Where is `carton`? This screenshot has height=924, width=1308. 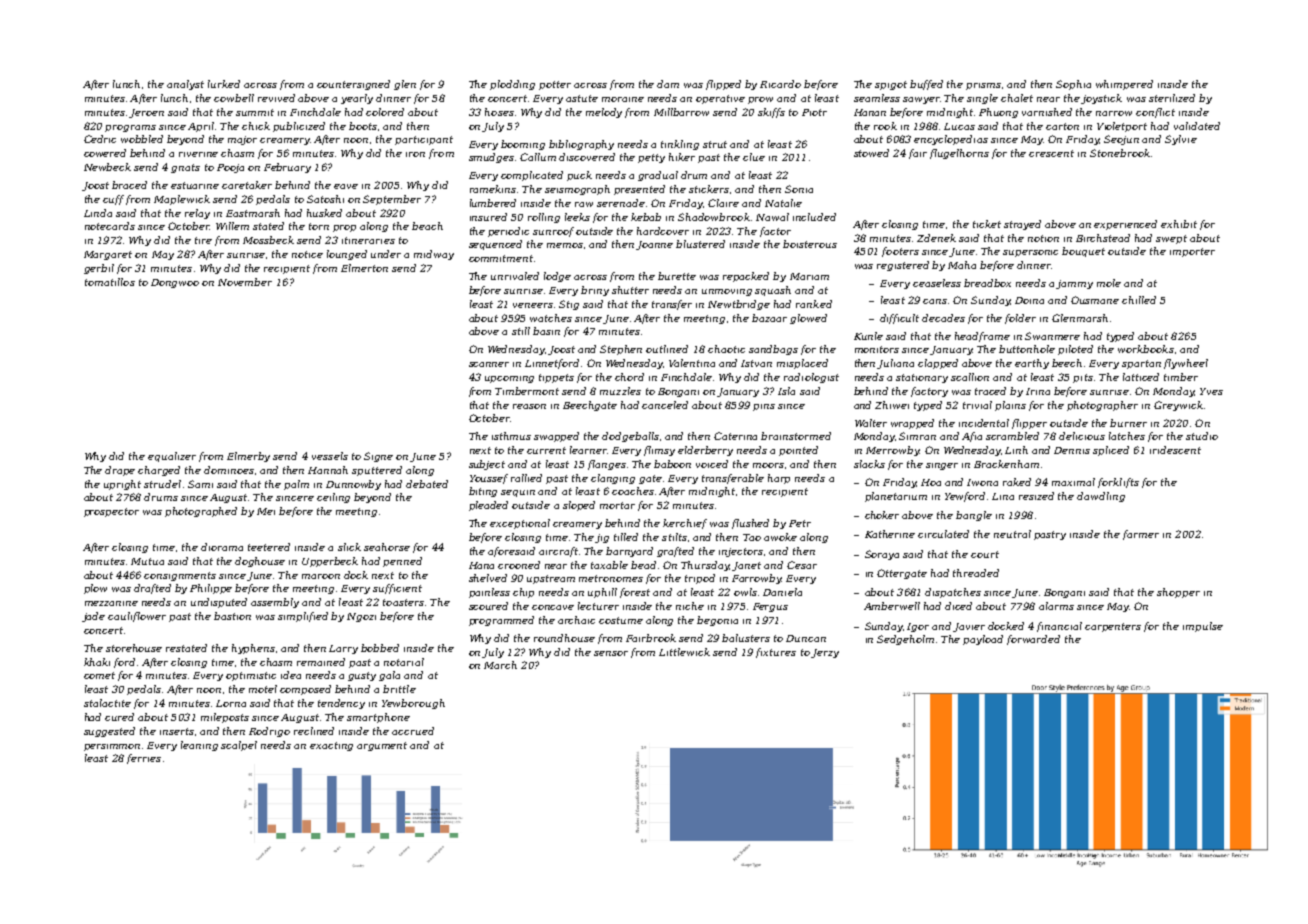 carton is located at coordinates (1062, 126).
